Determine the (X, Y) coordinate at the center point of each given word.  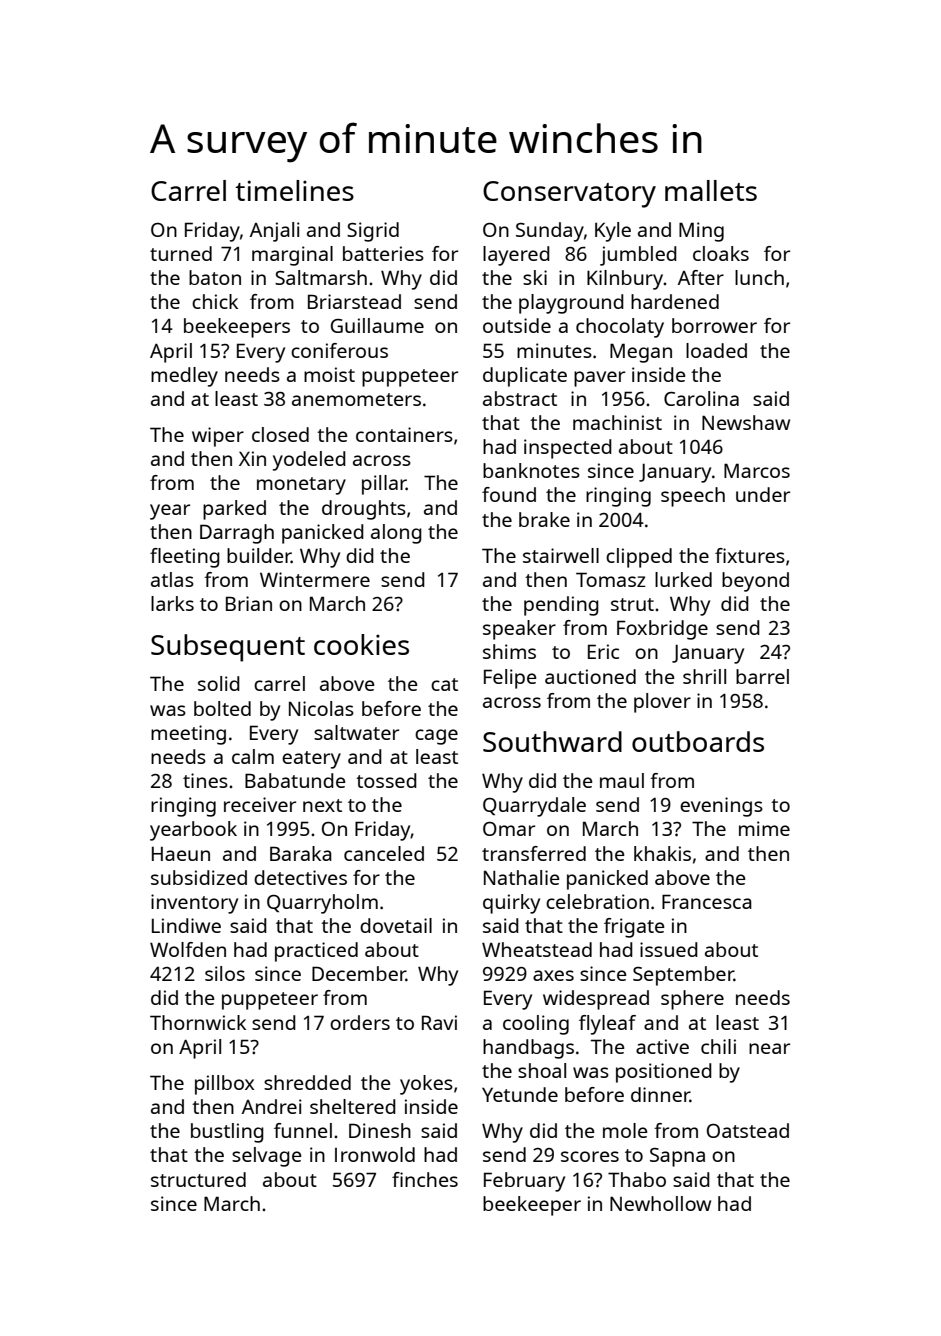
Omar (509, 829)
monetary (301, 486)
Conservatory (569, 194)
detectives (300, 877)
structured (198, 1179)
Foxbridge (662, 630)
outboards (698, 741)
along (396, 534)
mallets (711, 190)
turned (181, 253)
